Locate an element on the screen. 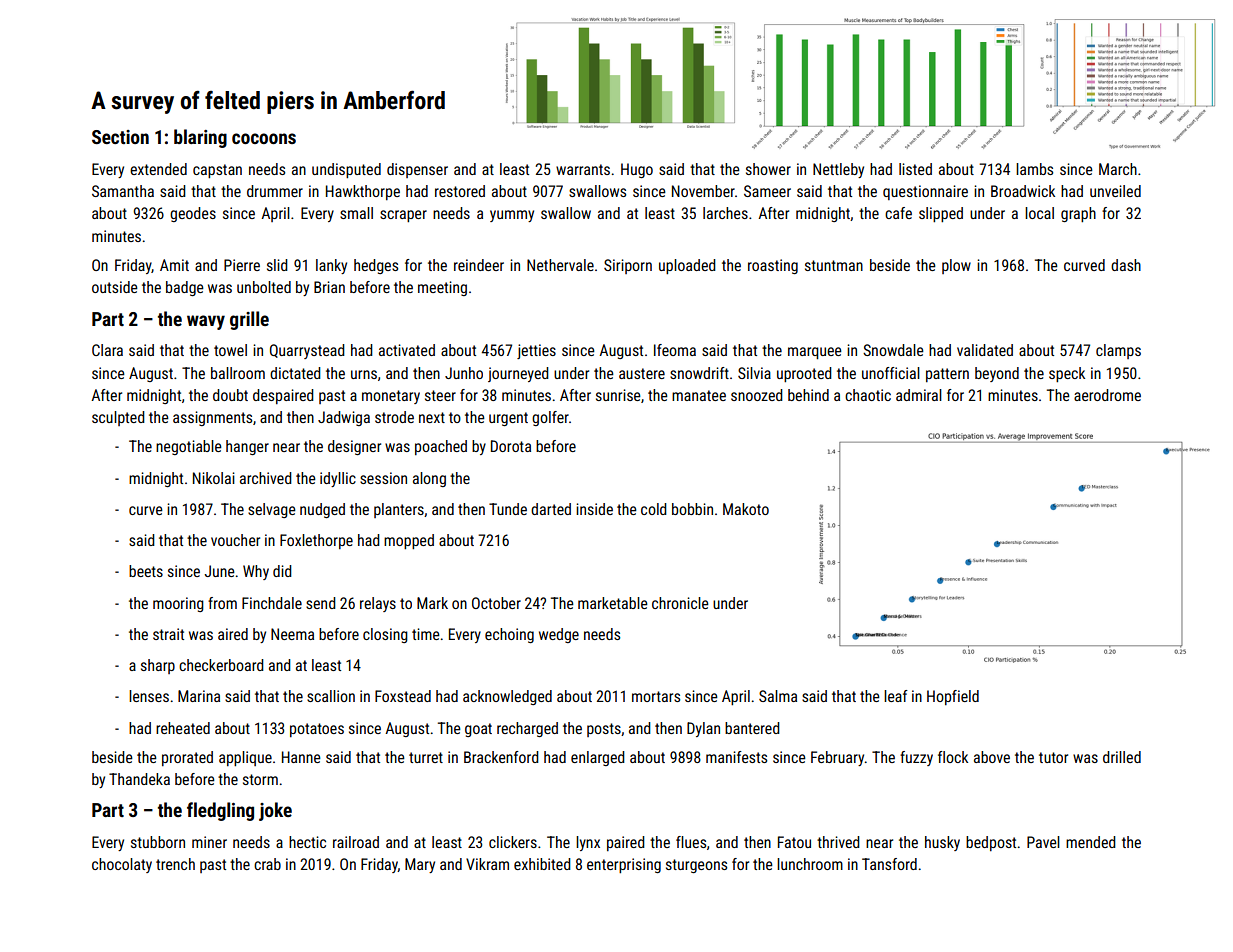 This screenshot has height=952, width=1233. mopped is located at coordinates (409, 541).
